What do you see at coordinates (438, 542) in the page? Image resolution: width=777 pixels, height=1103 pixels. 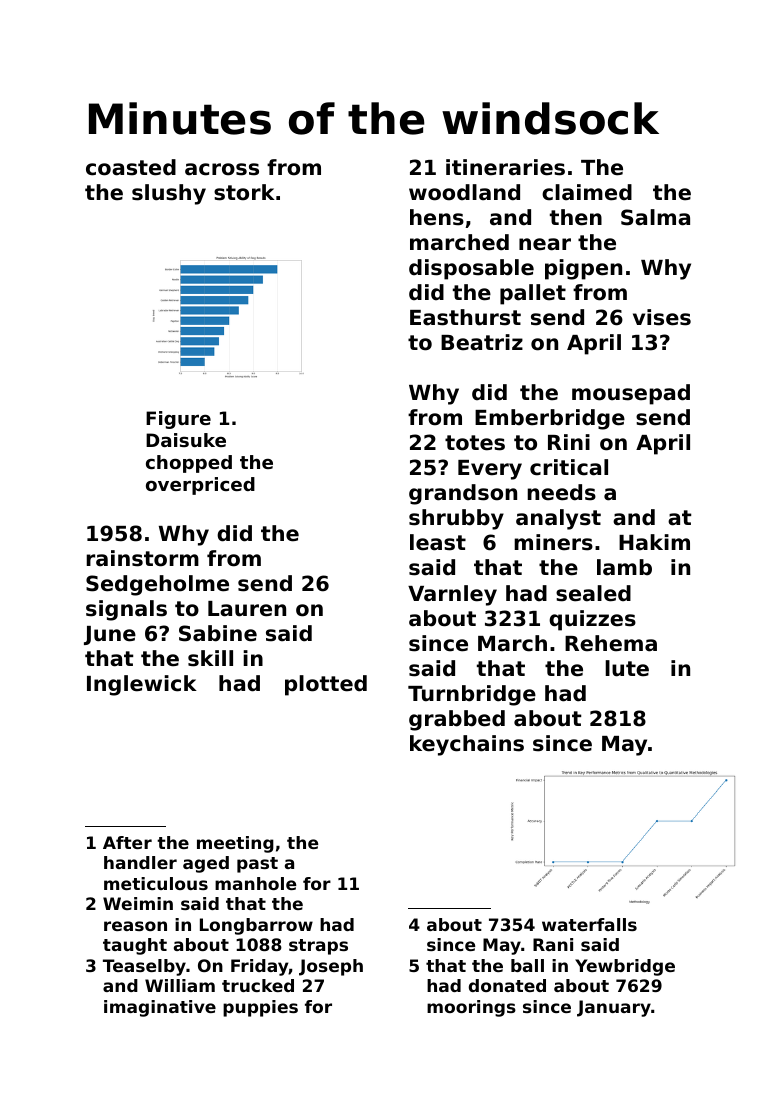 I see `least` at bounding box center [438, 542].
